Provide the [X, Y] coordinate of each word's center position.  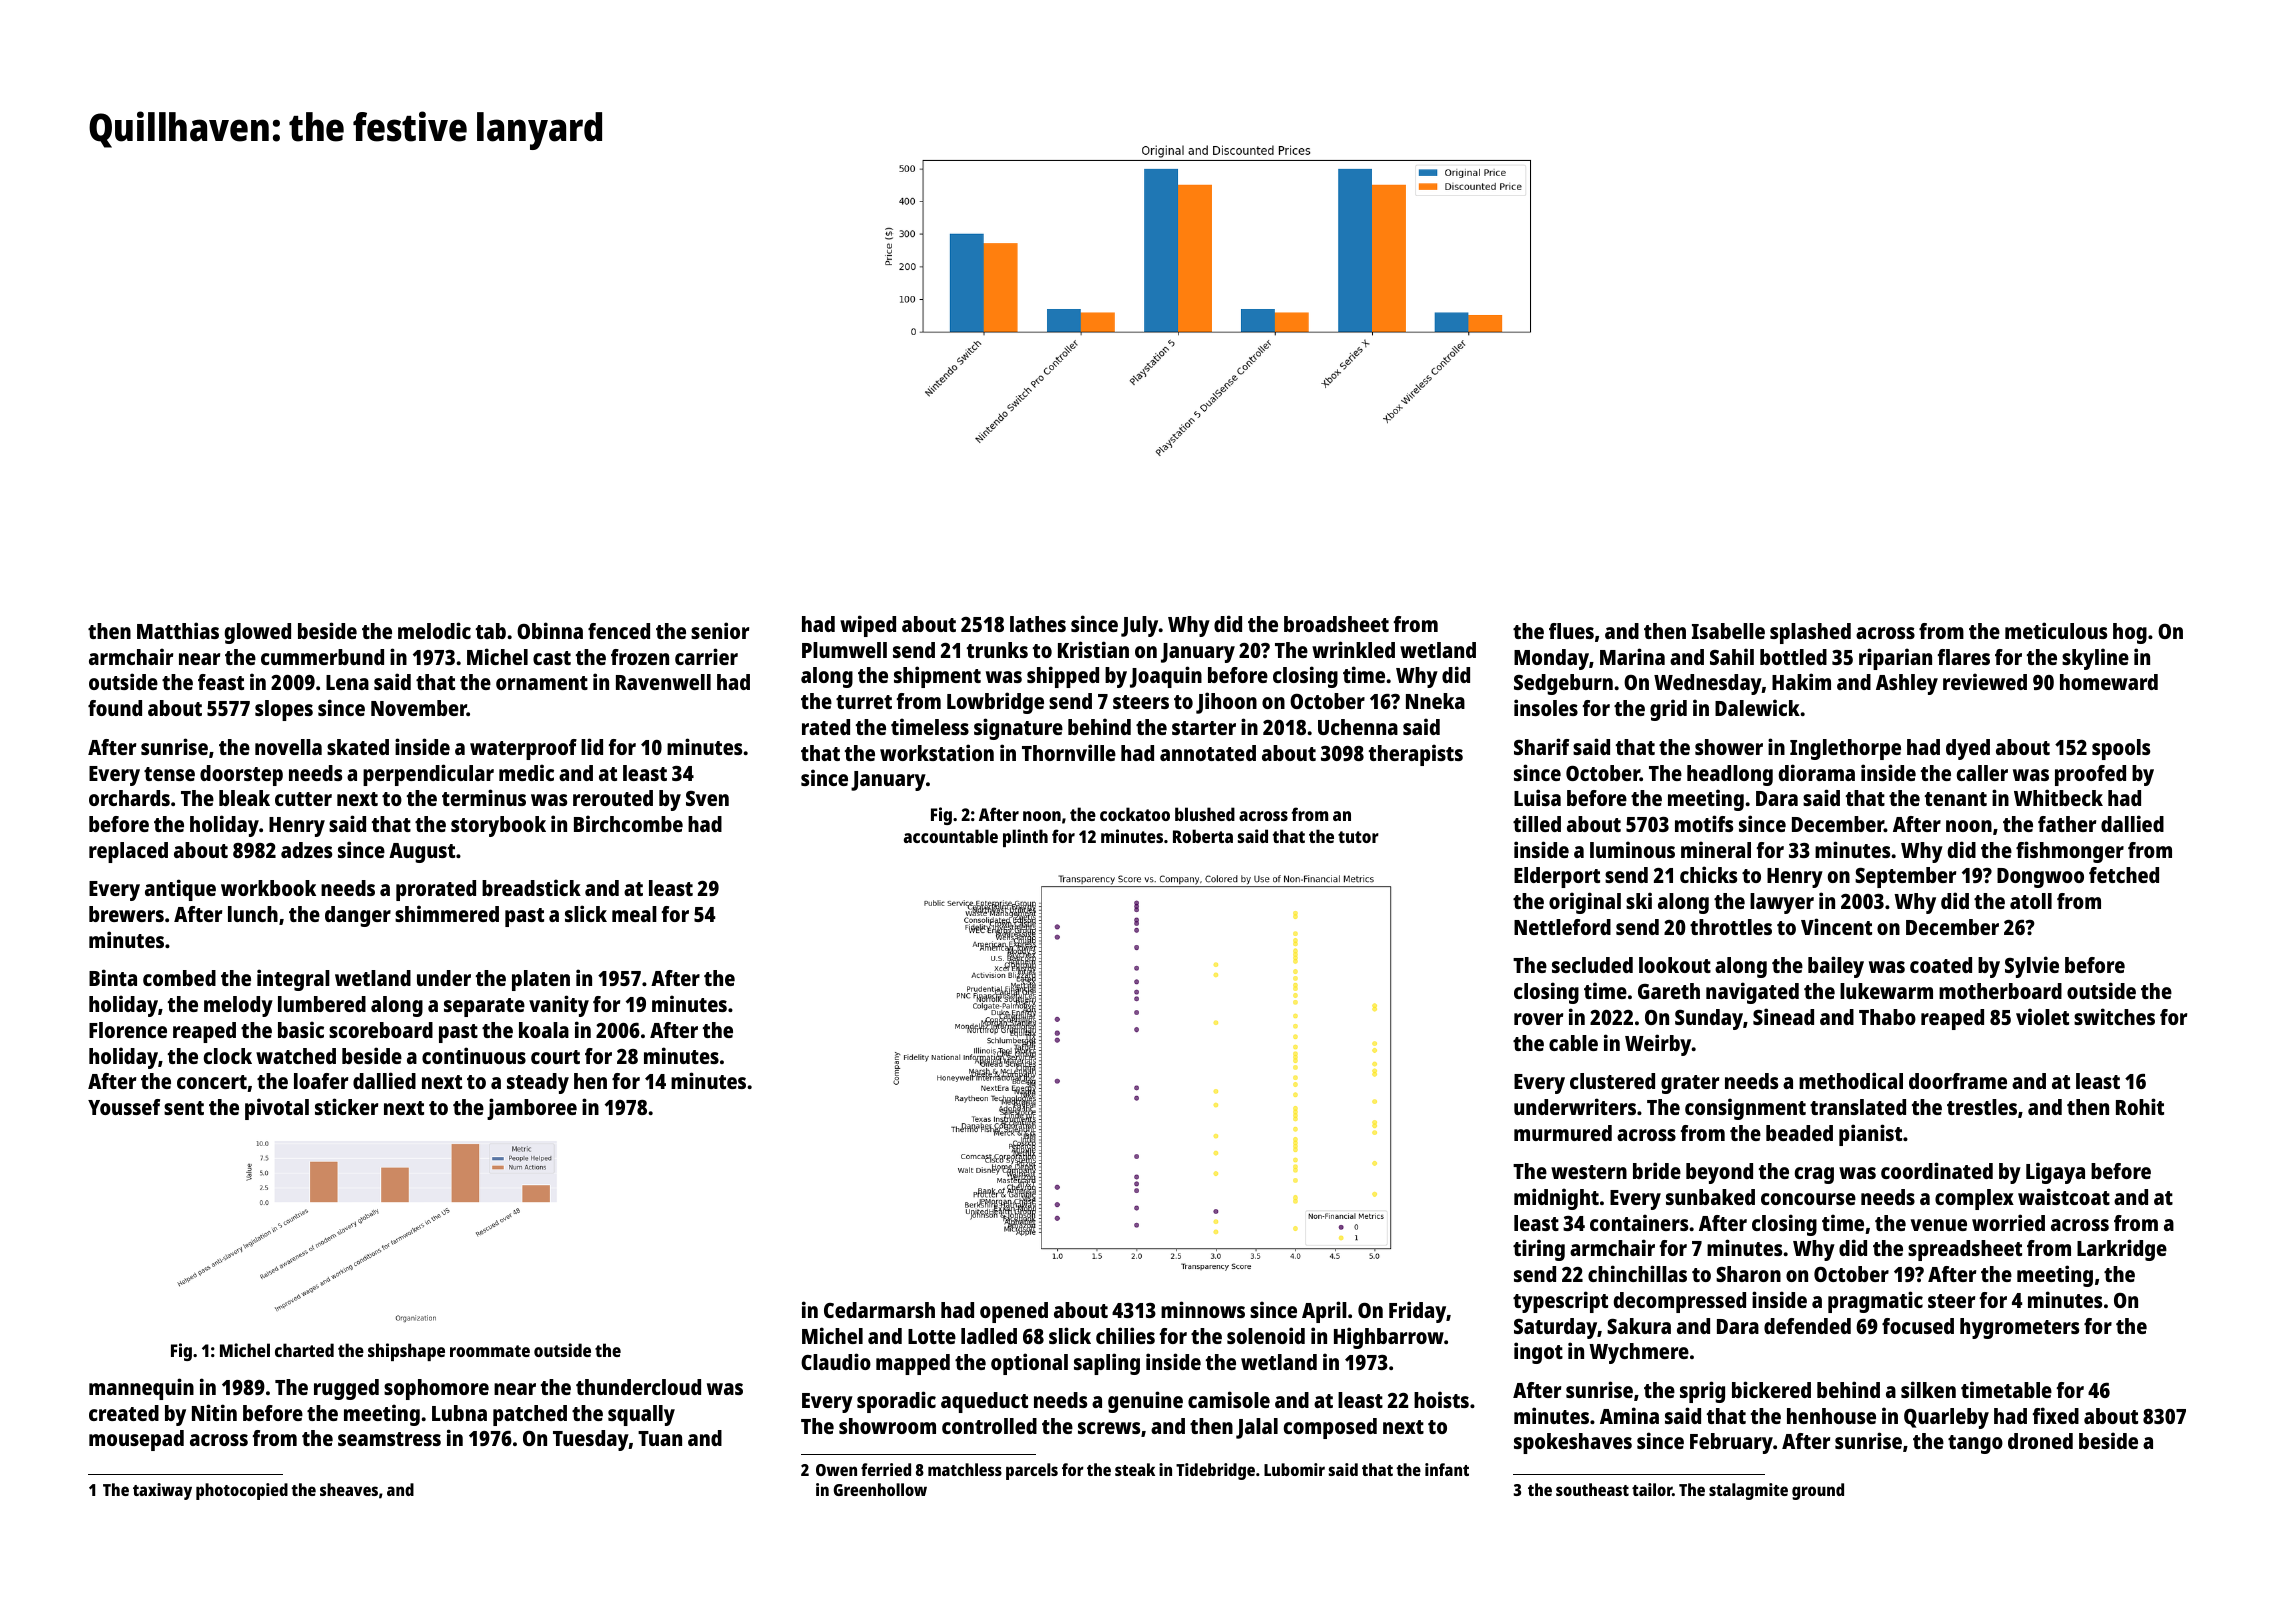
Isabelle [1728, 631]
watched [296, 1056]
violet [2042, 1016]
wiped [868, 626]
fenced [619, 631]
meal [634, 914]
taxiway [162, 1491]
